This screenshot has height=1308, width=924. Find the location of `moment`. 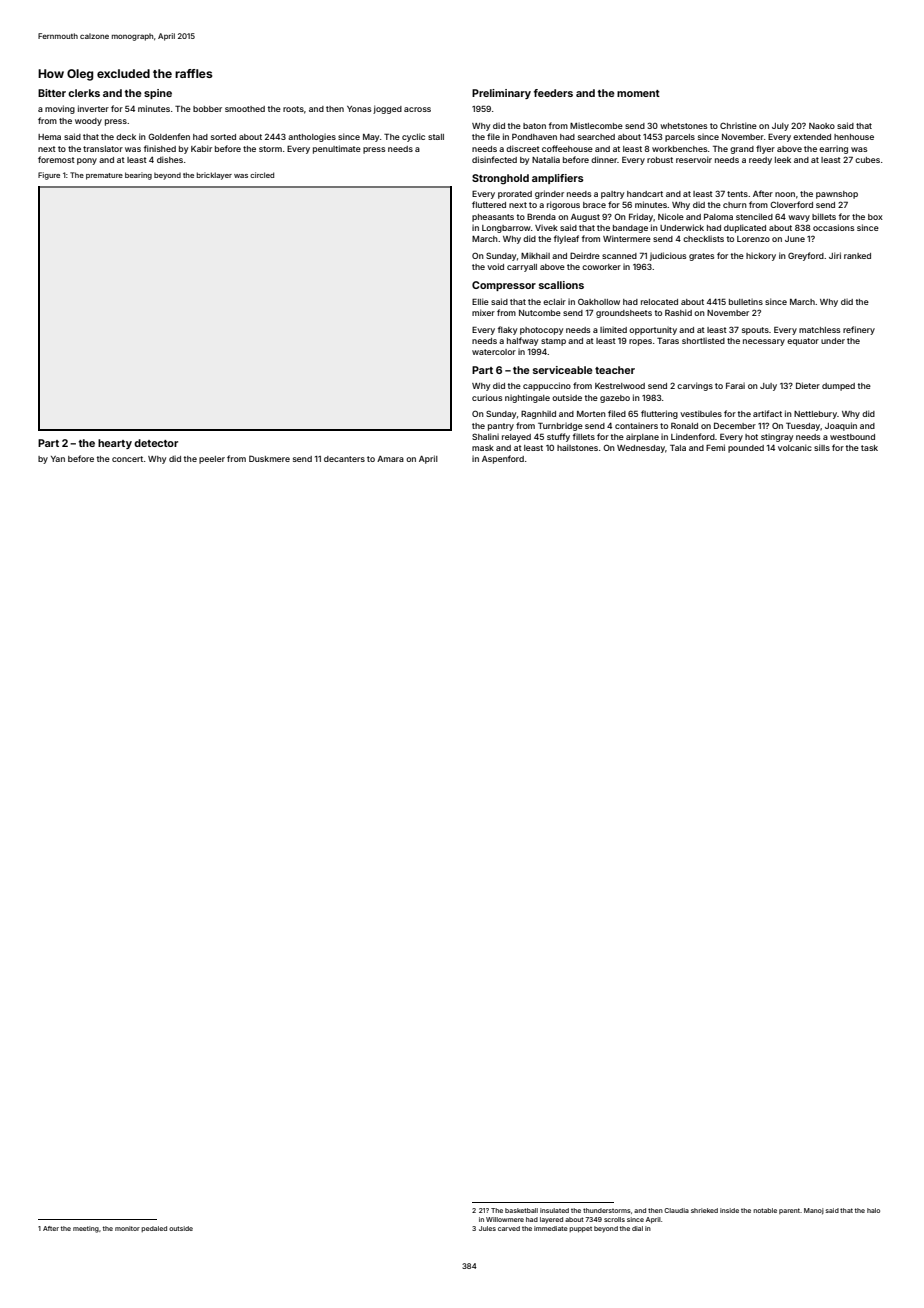

moment is located at coordinates (638, 93).
